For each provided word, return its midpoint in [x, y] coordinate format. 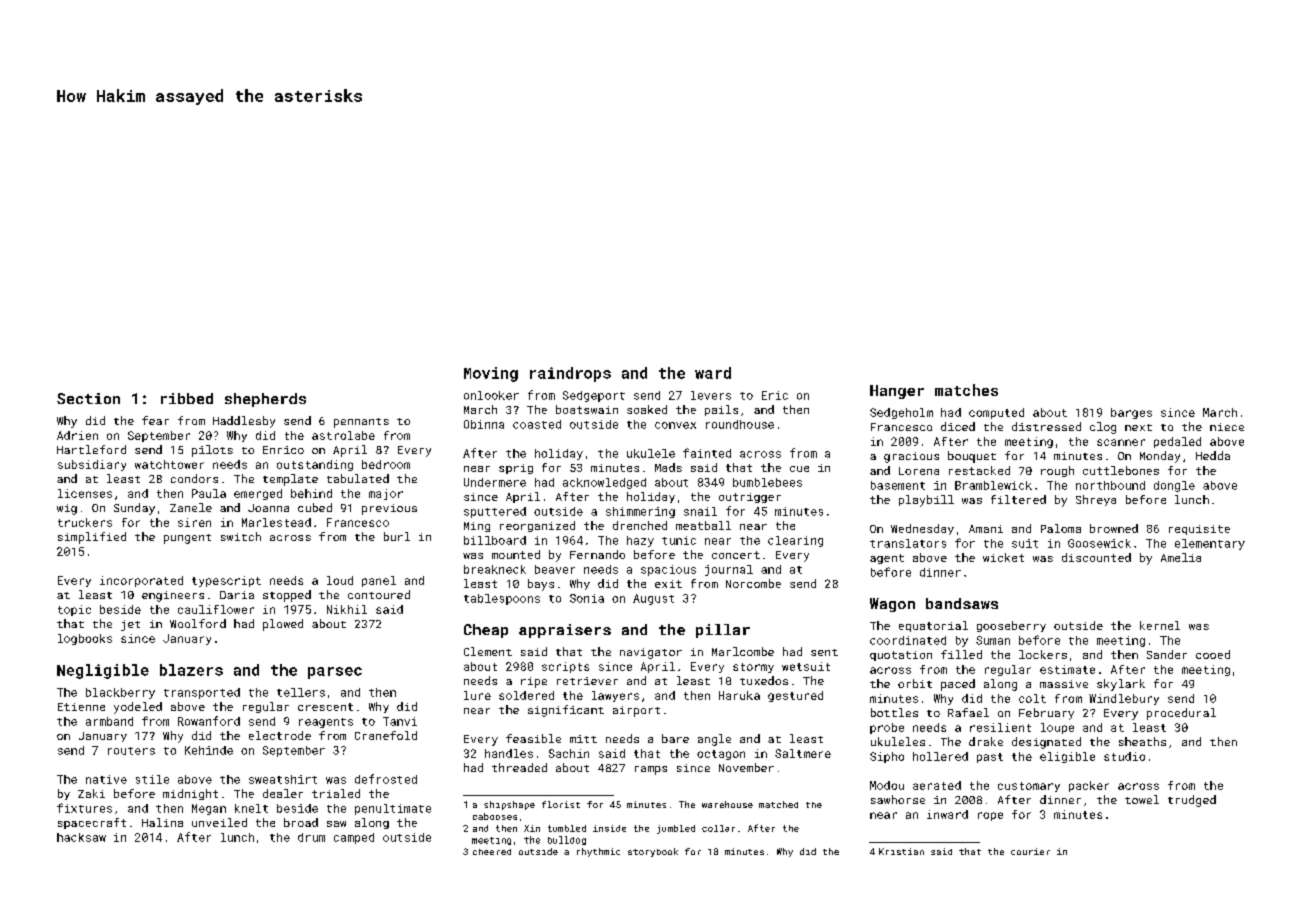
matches [966, 390]
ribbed [187, 398]
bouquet [972, 457]
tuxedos [764, 680]
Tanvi [400, 721]
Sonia [587, 598]
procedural [1181, 714]
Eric [775, 395]
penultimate [393, 809]
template [290, 480]
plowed [283, 625]
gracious [911, 457]
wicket [1003, 557]
